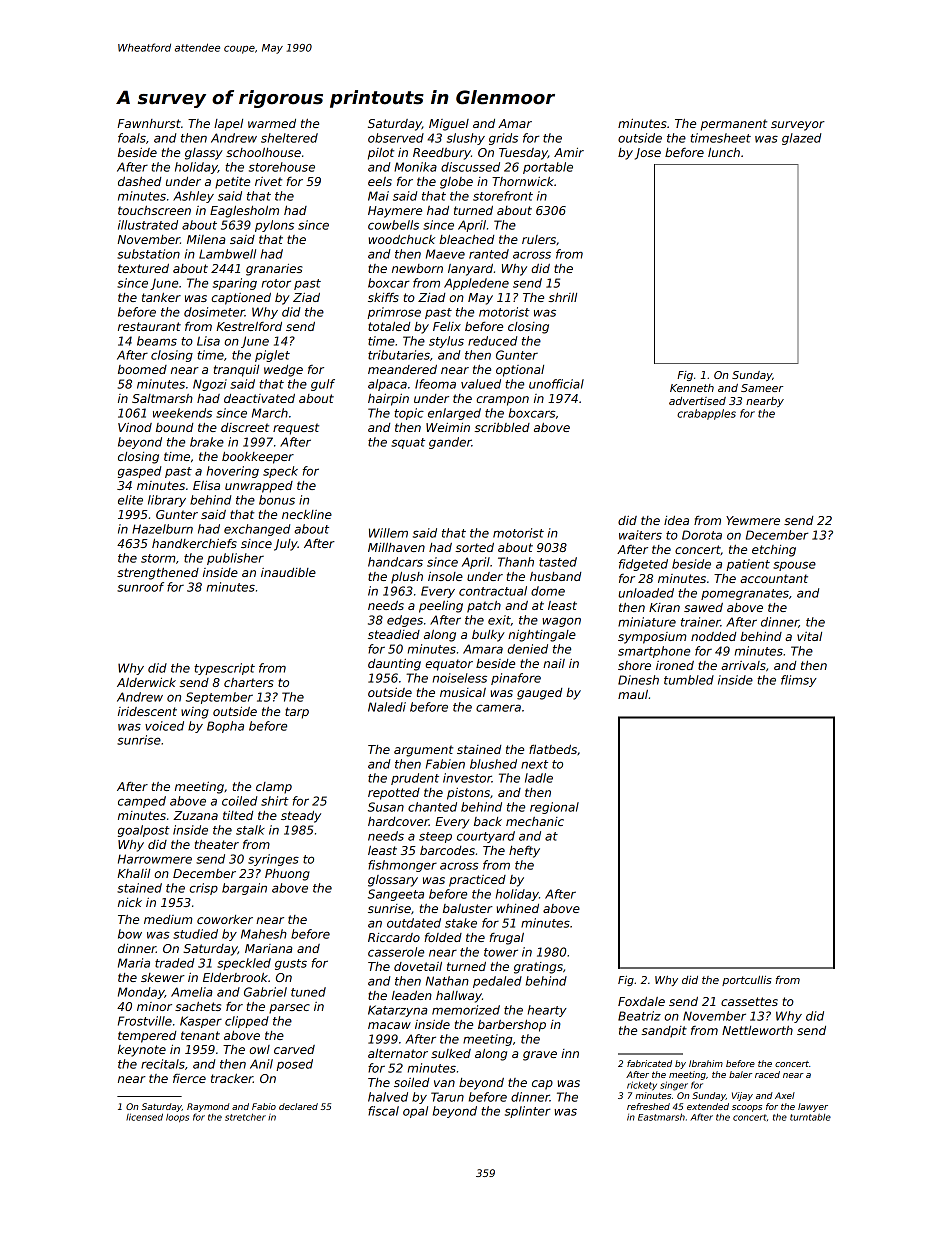 This page has height=1233, width=952. Describe the element at coordinates (276, 283) in the page. I see `rotor` at that location.
